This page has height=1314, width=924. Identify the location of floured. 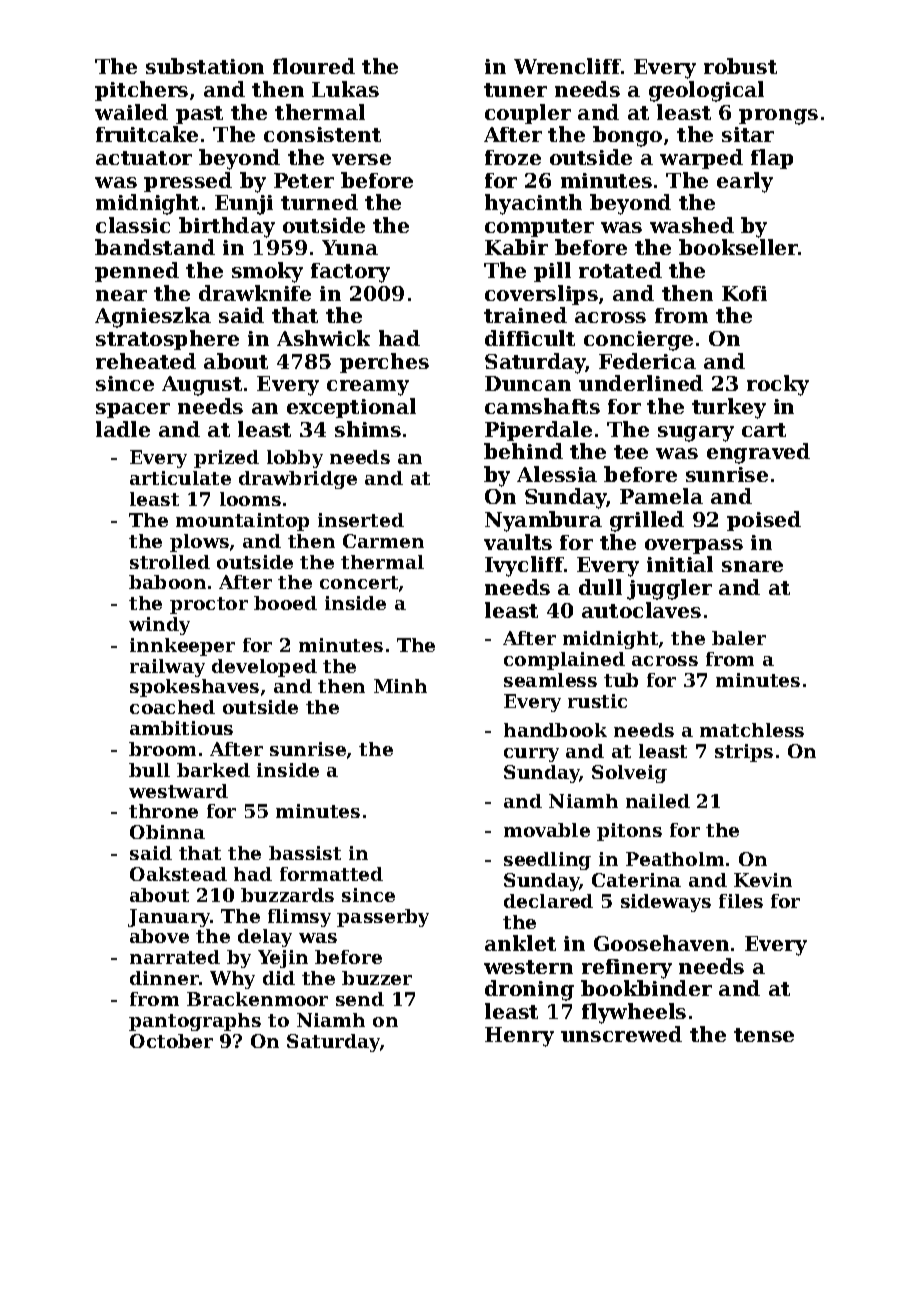
(314, 66).
